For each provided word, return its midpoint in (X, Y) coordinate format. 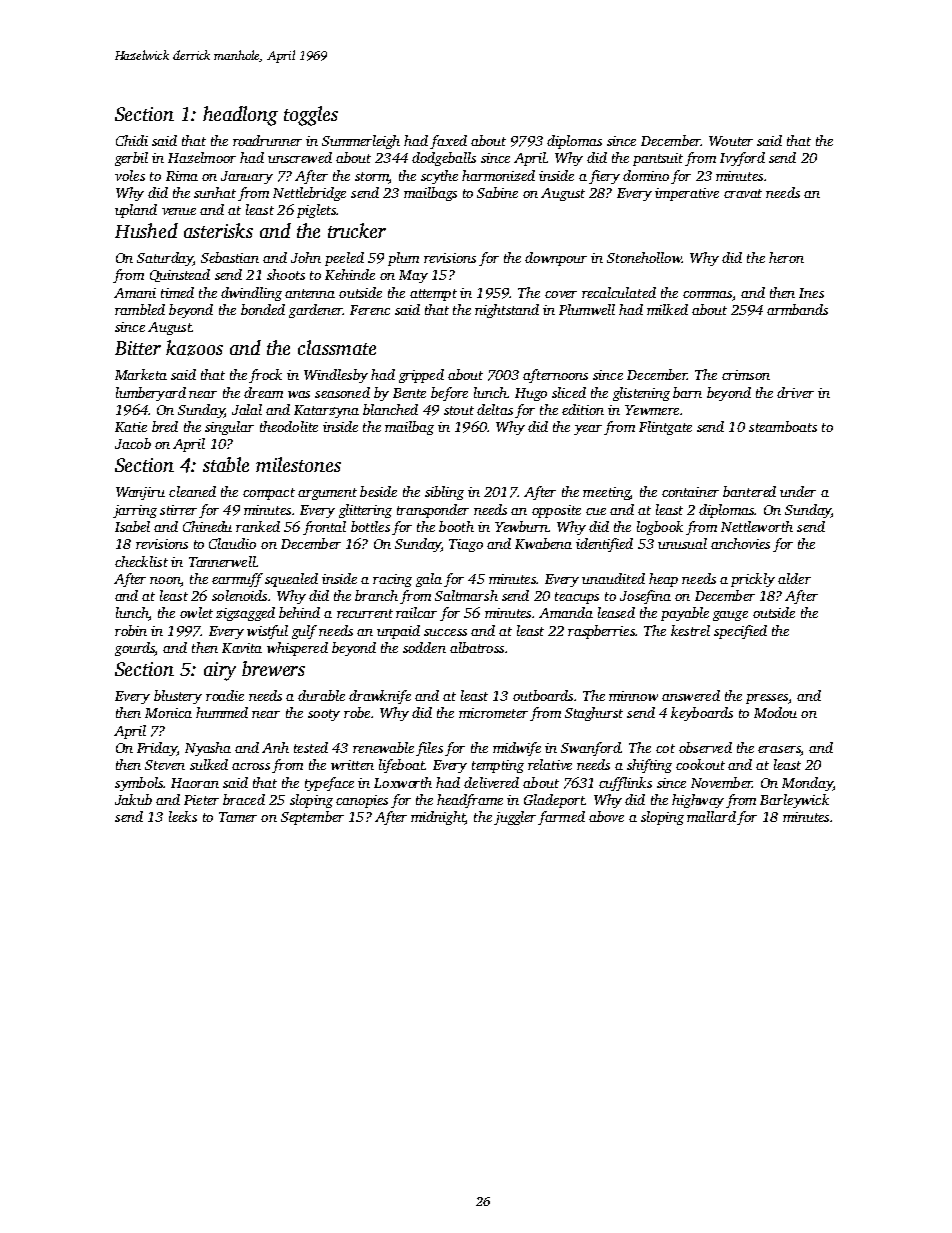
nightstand (507, 311)
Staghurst (594, 714)
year (588, 430)
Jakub (133, 799)
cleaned (192, 491)
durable (321, 695)
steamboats (783, 426)
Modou (775, 712)
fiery (604, 177)
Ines (811, 293)
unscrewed (300, 157)
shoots (286, 274)
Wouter (731, 141)
